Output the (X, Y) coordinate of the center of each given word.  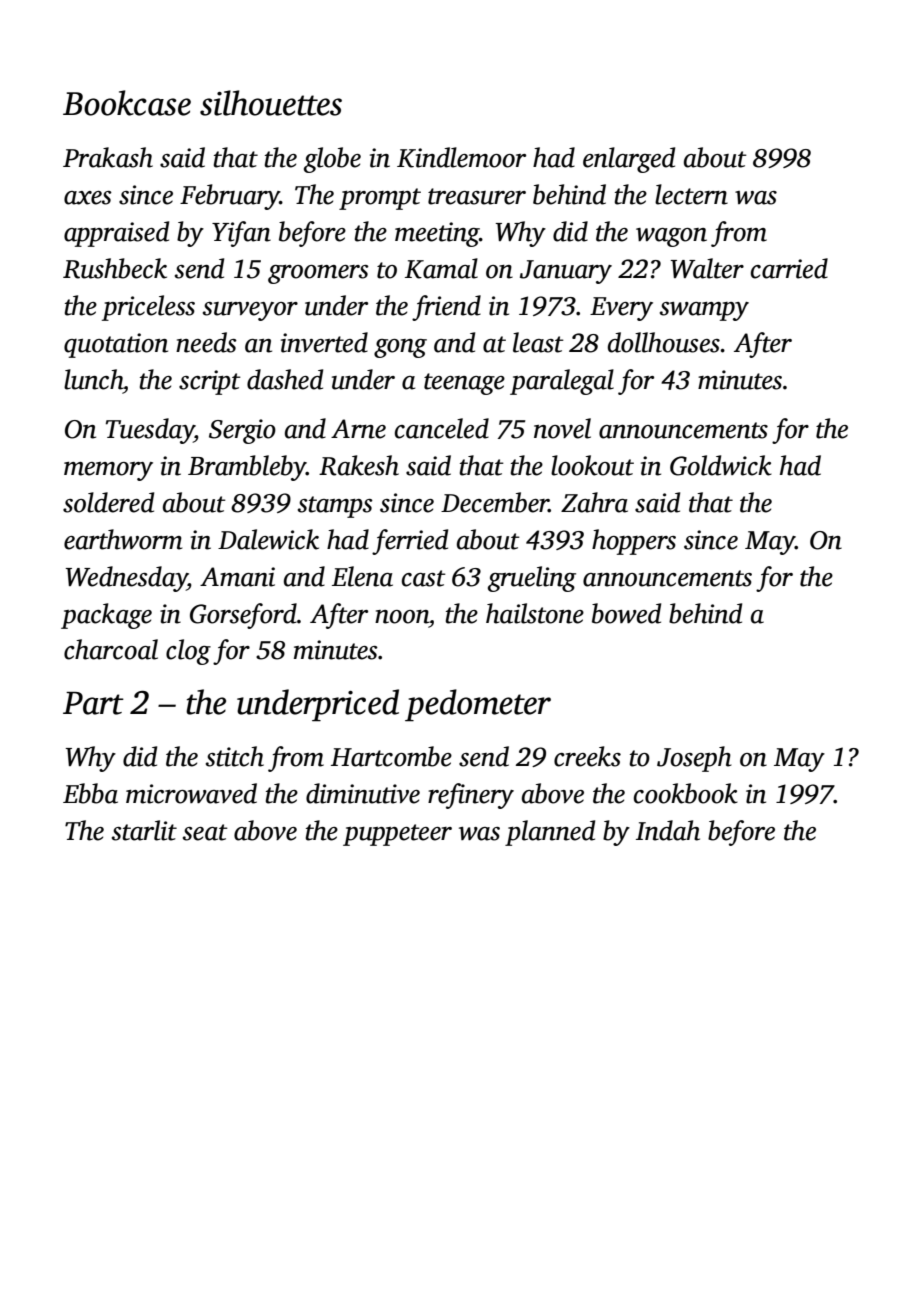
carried (789, 268)
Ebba (90, 793)
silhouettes (271, 103)
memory (108, 471)
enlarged (629, 160)
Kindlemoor (461, 157)
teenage (464, 384)
